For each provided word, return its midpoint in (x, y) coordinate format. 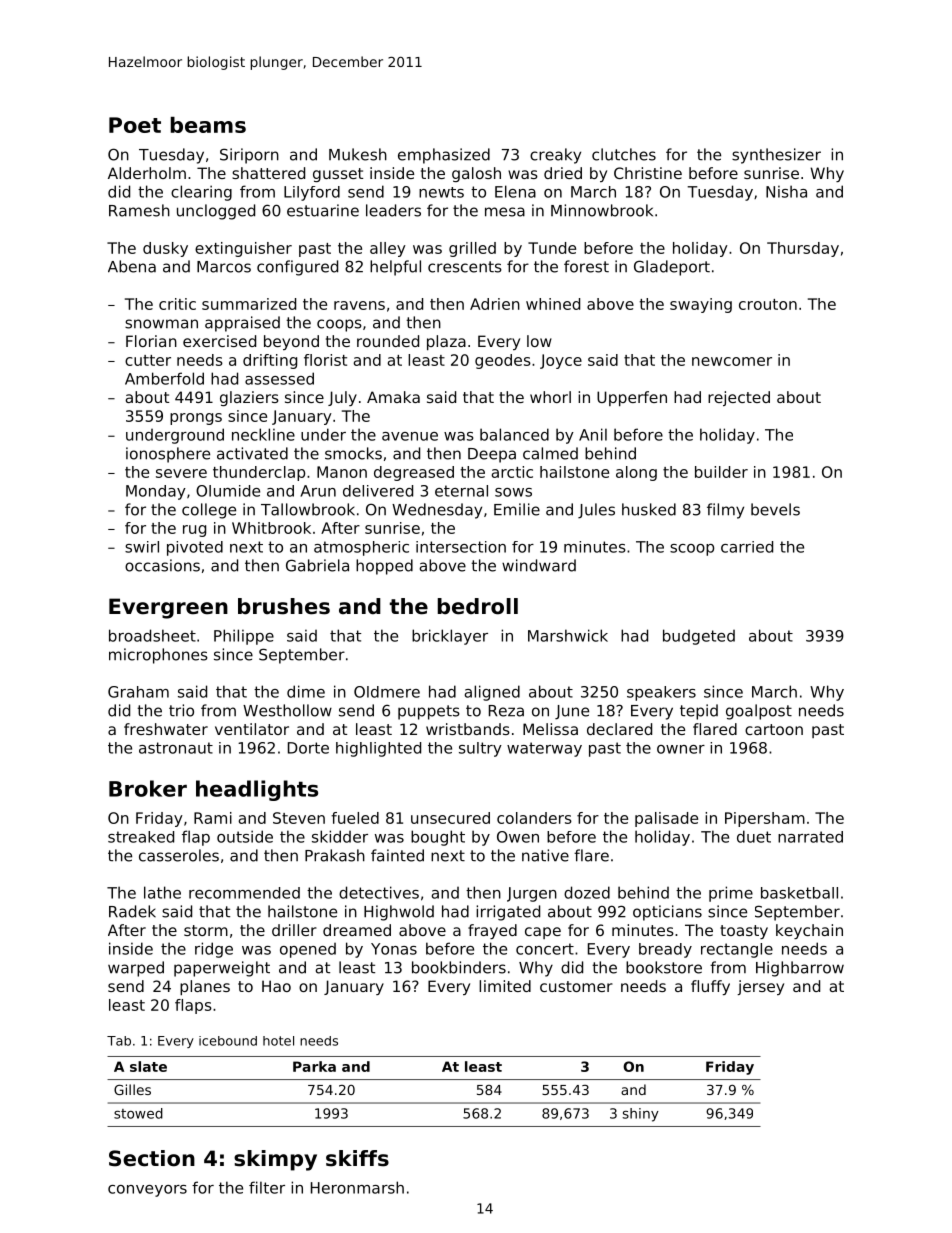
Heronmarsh (357, 1187)
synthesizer (776, 156)
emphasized (444, 156)
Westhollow (287, 710)
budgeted (699, 637)
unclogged (216, 212)
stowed (138, 1113)
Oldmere (387, 692)
